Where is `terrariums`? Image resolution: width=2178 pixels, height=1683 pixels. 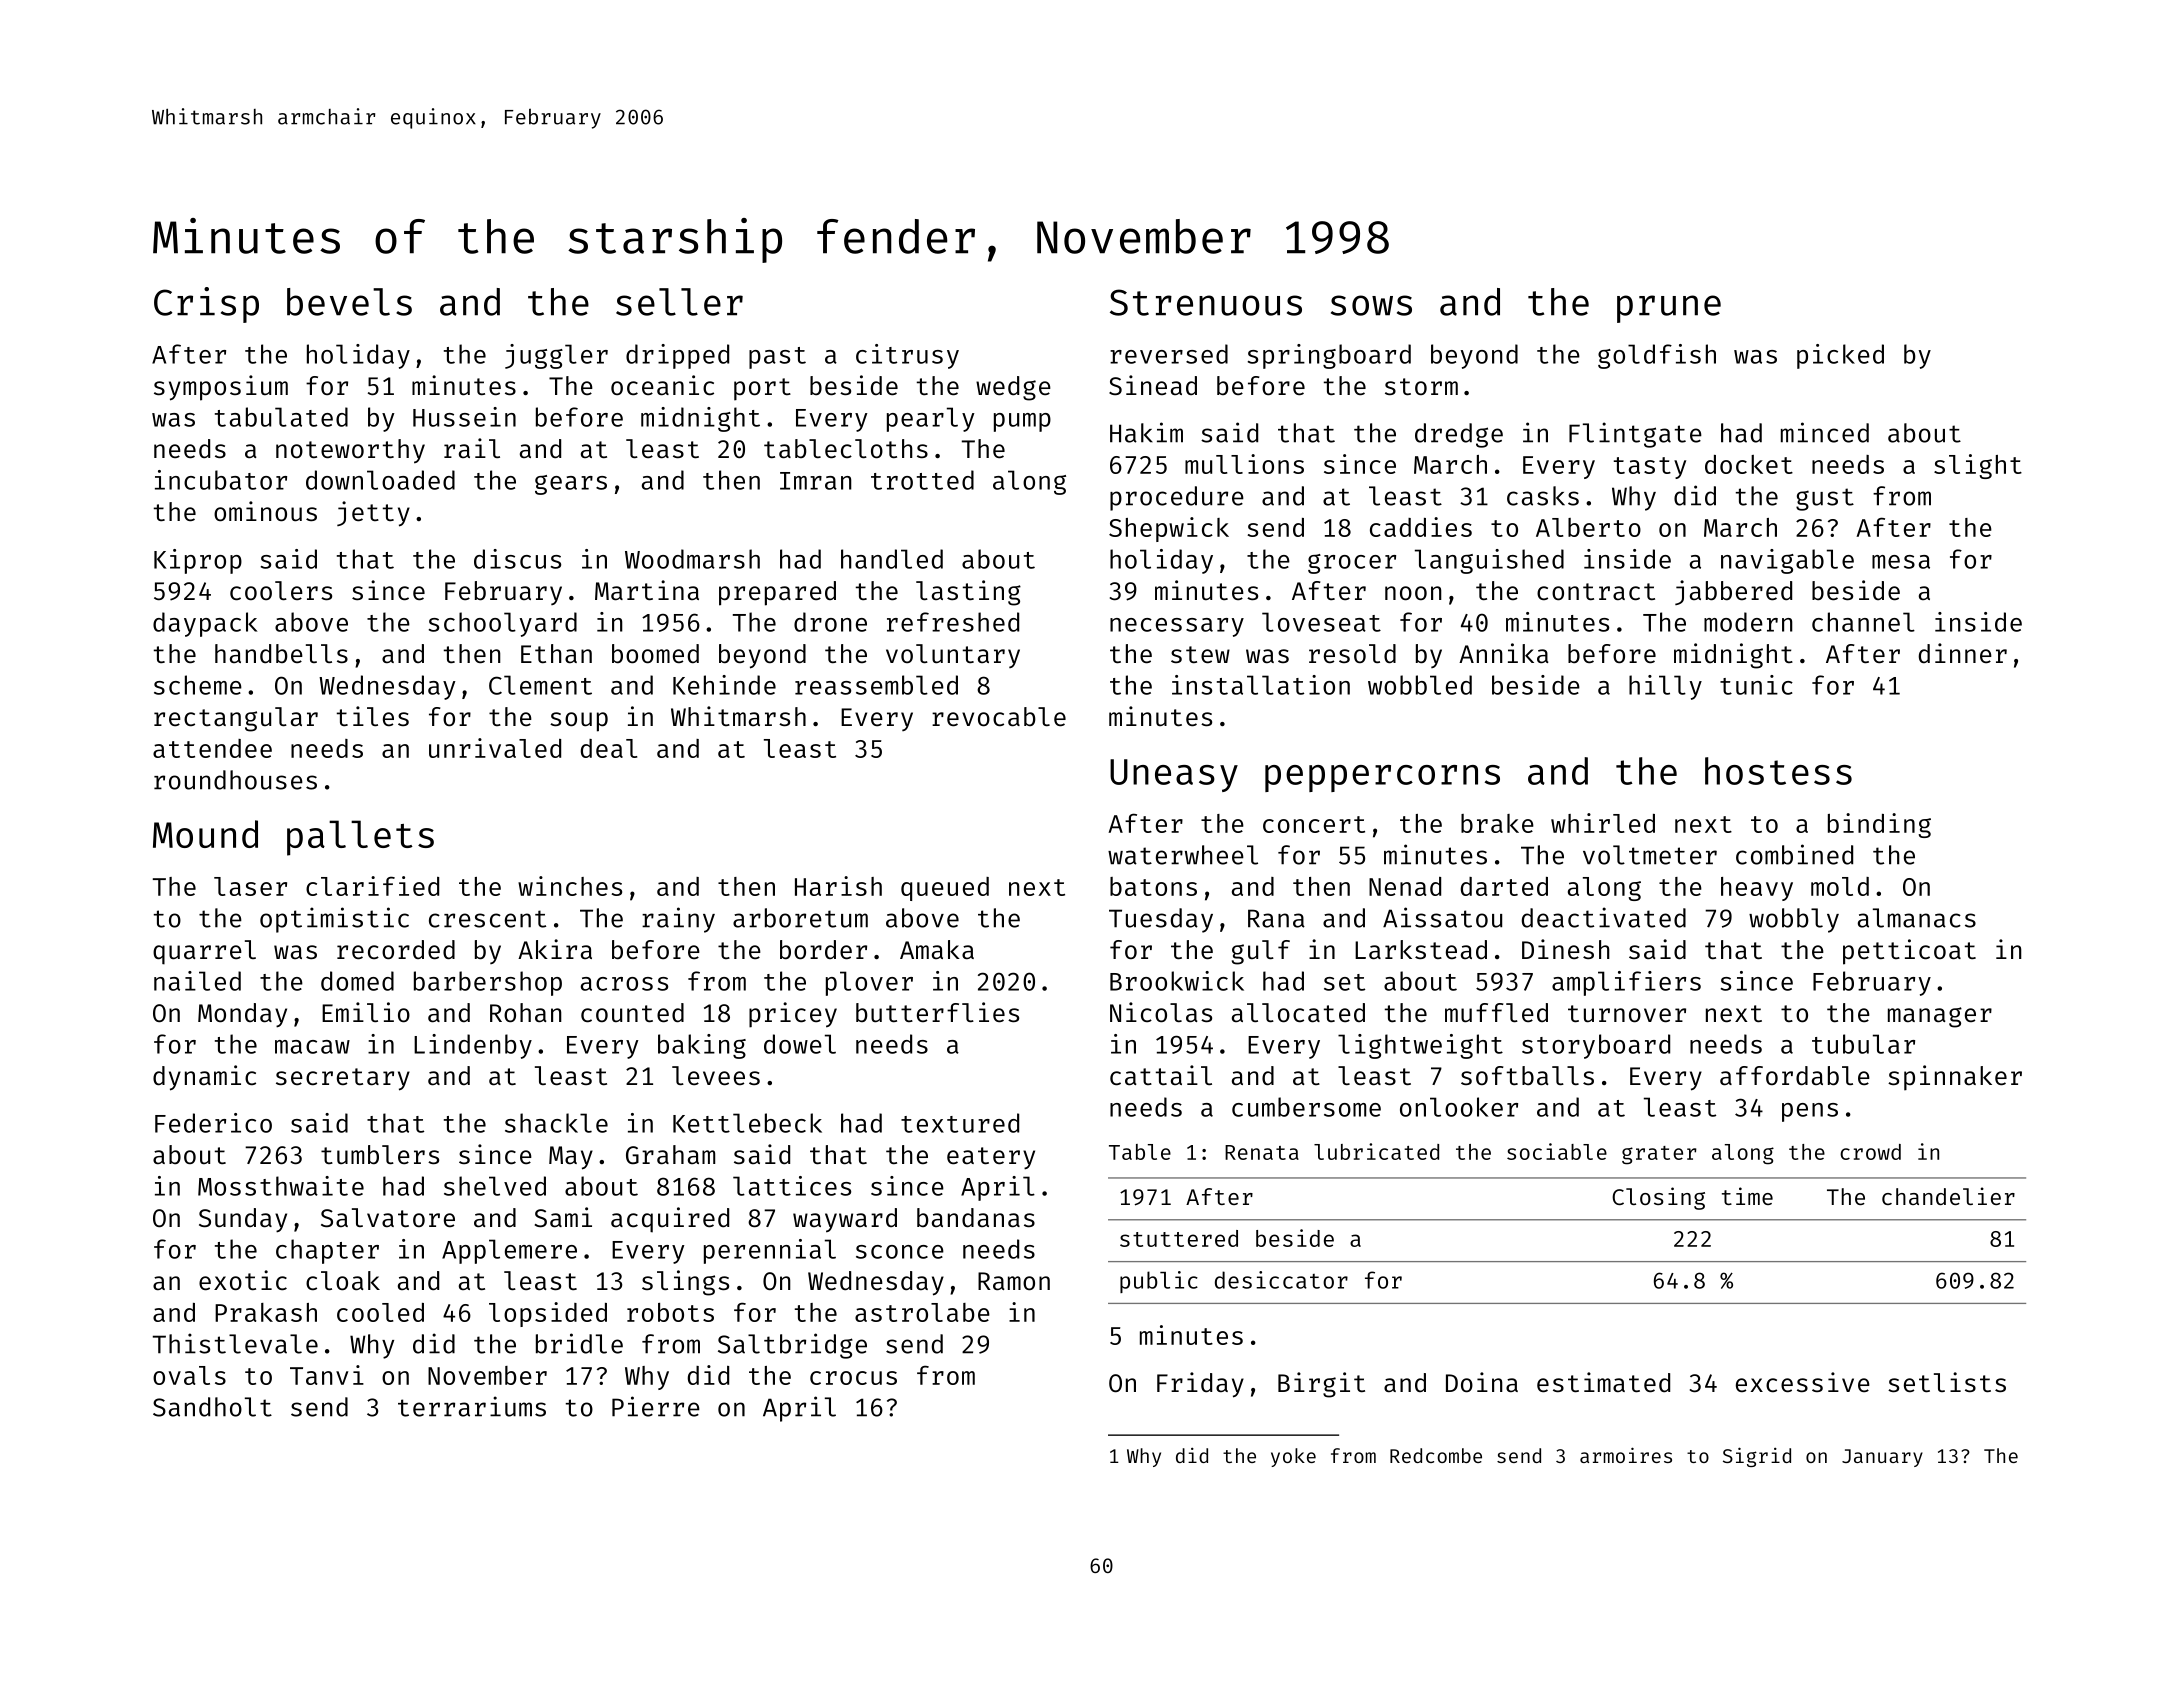 terrariums is located at coordinates (472, 1406).
